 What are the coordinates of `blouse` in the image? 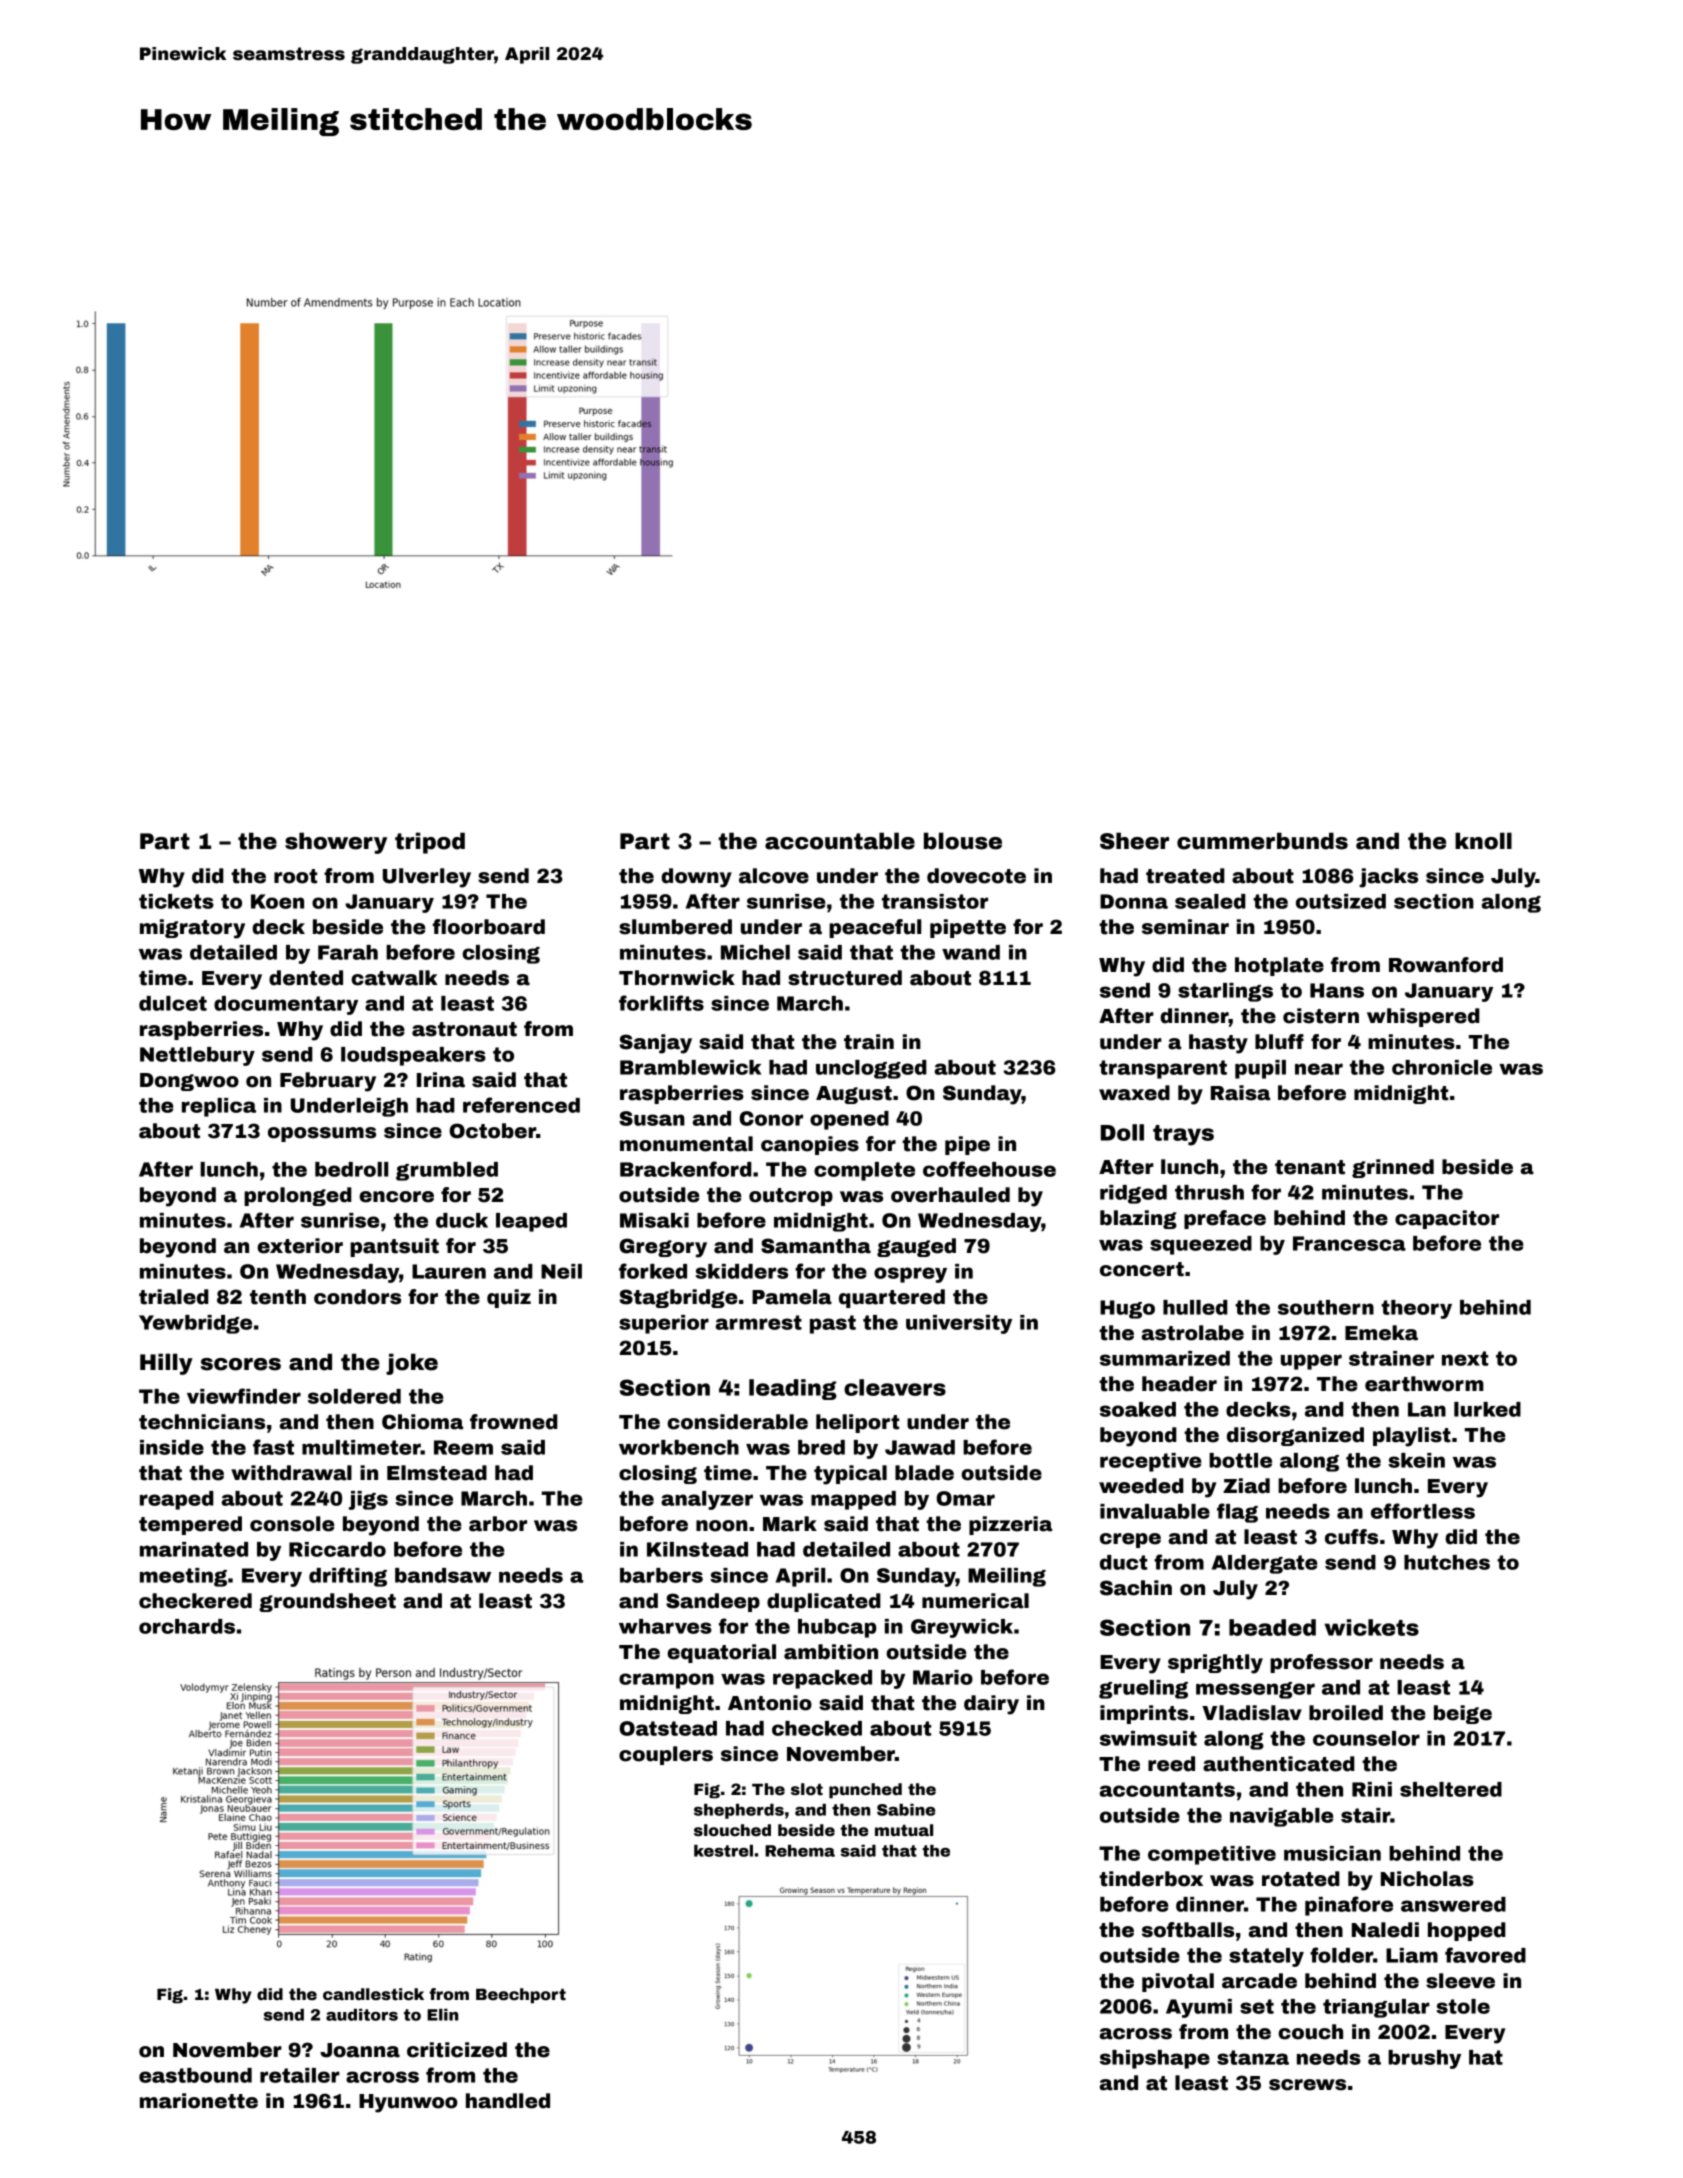 It's located at (963, 841).
